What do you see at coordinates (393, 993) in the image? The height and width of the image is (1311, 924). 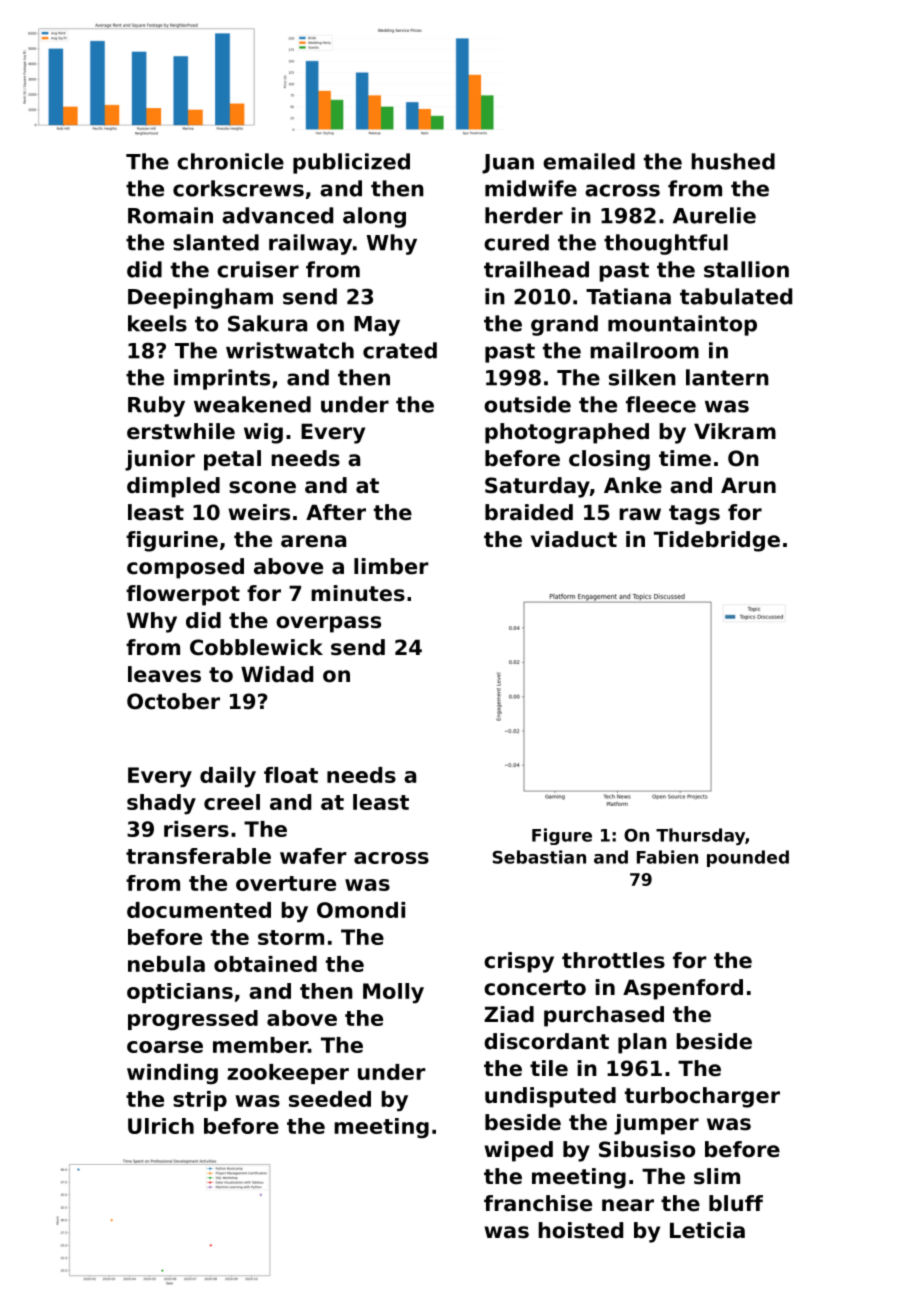 I see `Molly` at bounding box center [393, 993].
